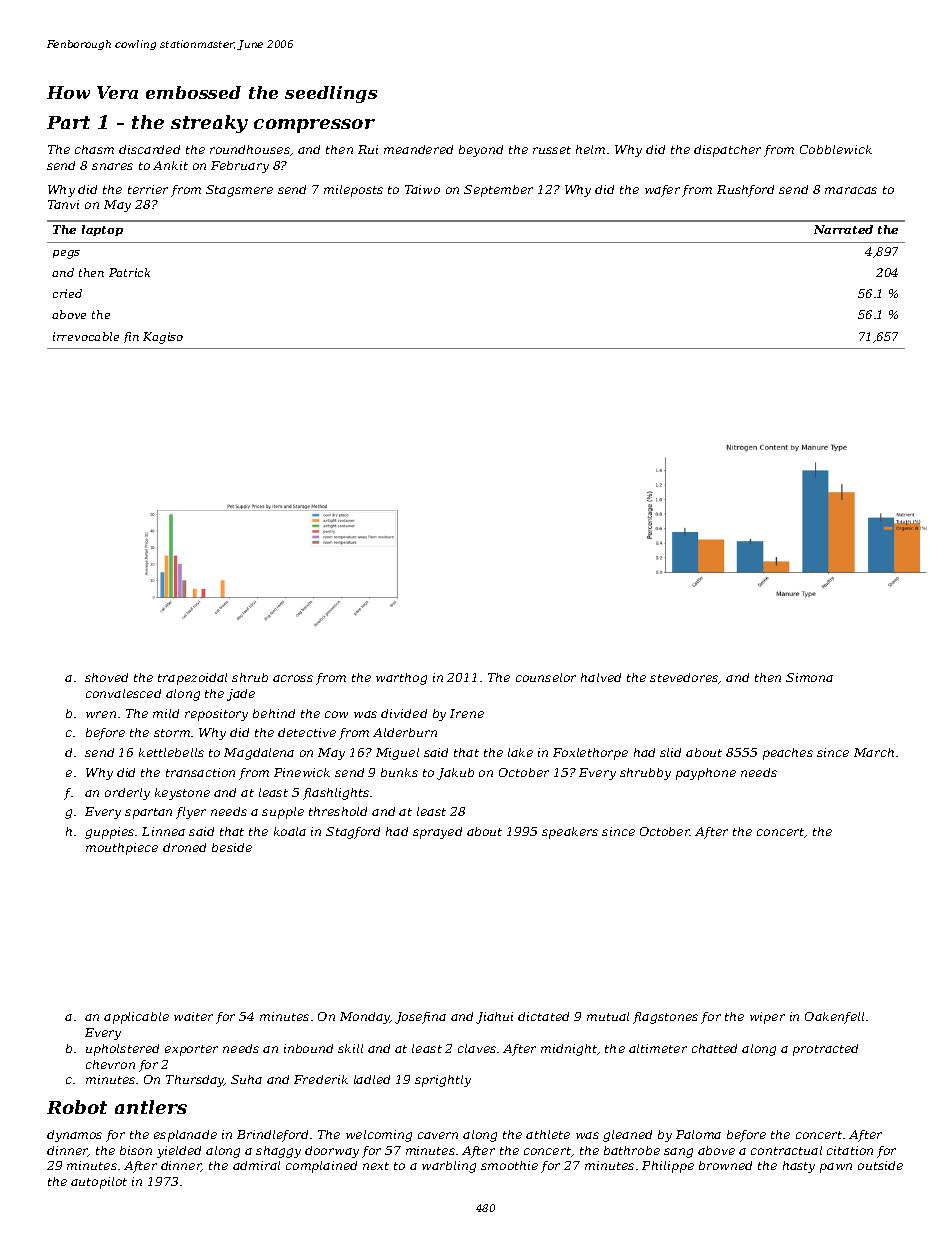  What do you see at coordinates (706, 774) in the document?
I see `payphone` at bounding box center [706, 774].
